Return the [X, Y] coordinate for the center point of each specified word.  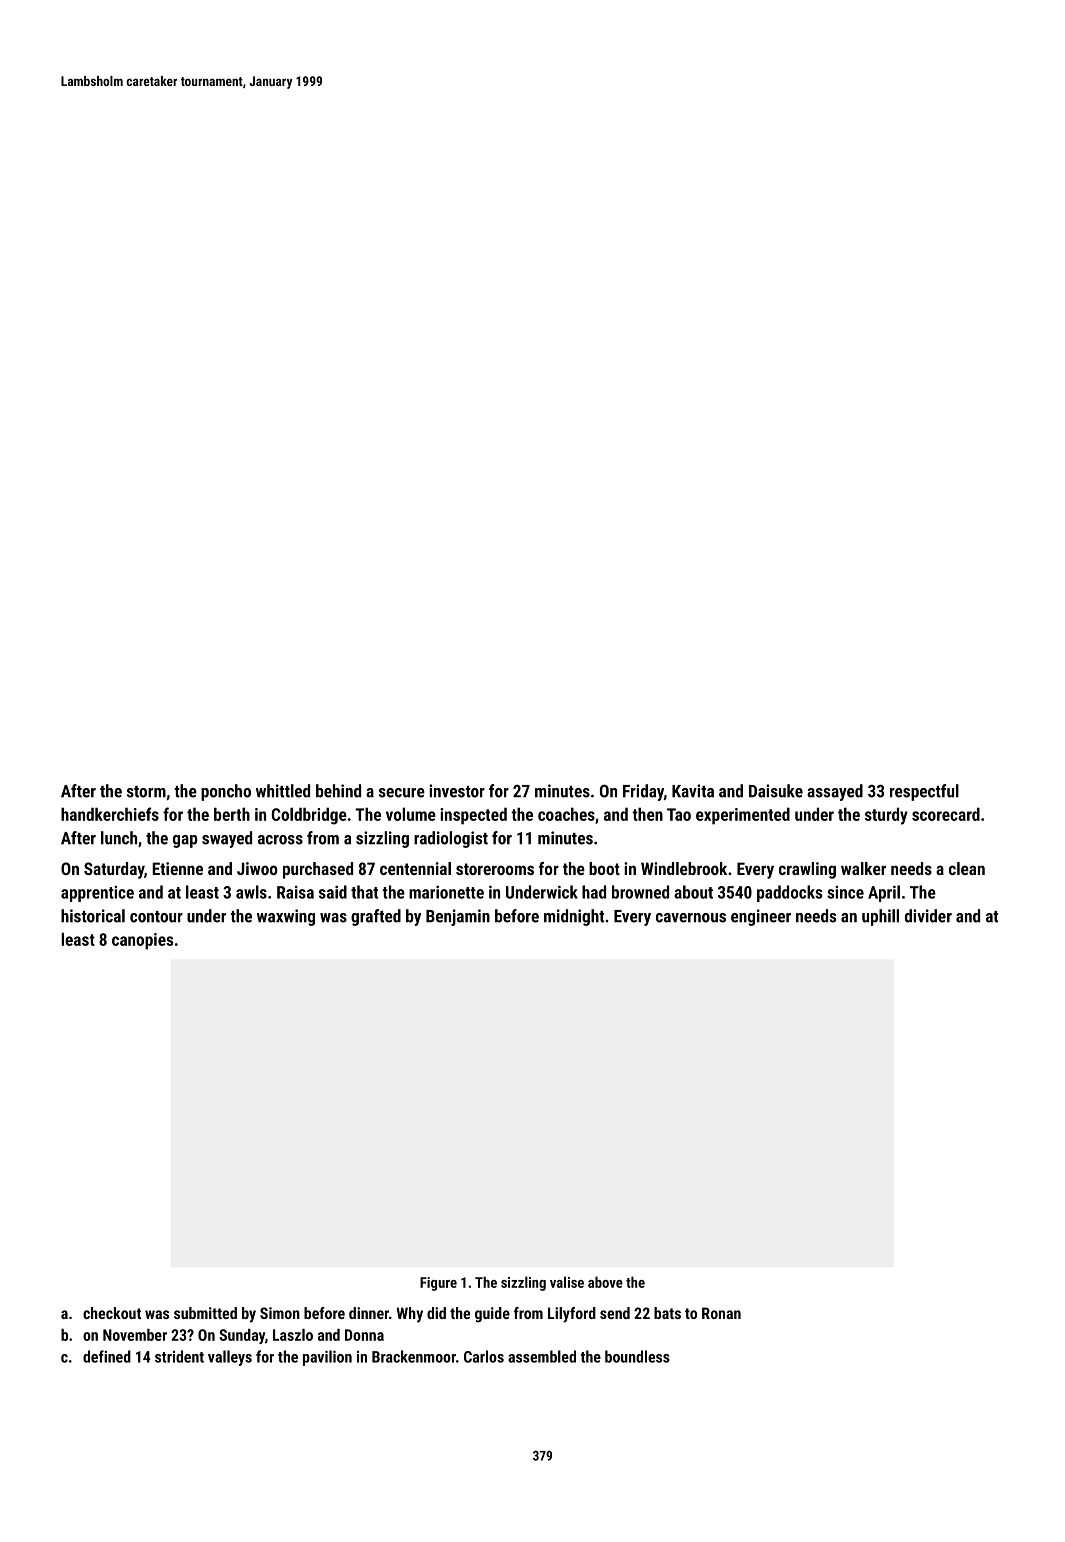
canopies [142, 941]
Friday [643, 792]
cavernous [691, 918]
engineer [761, 917]
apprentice [97, 894]
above [605, 1282]
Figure [438, 1284]
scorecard [946, 814]
